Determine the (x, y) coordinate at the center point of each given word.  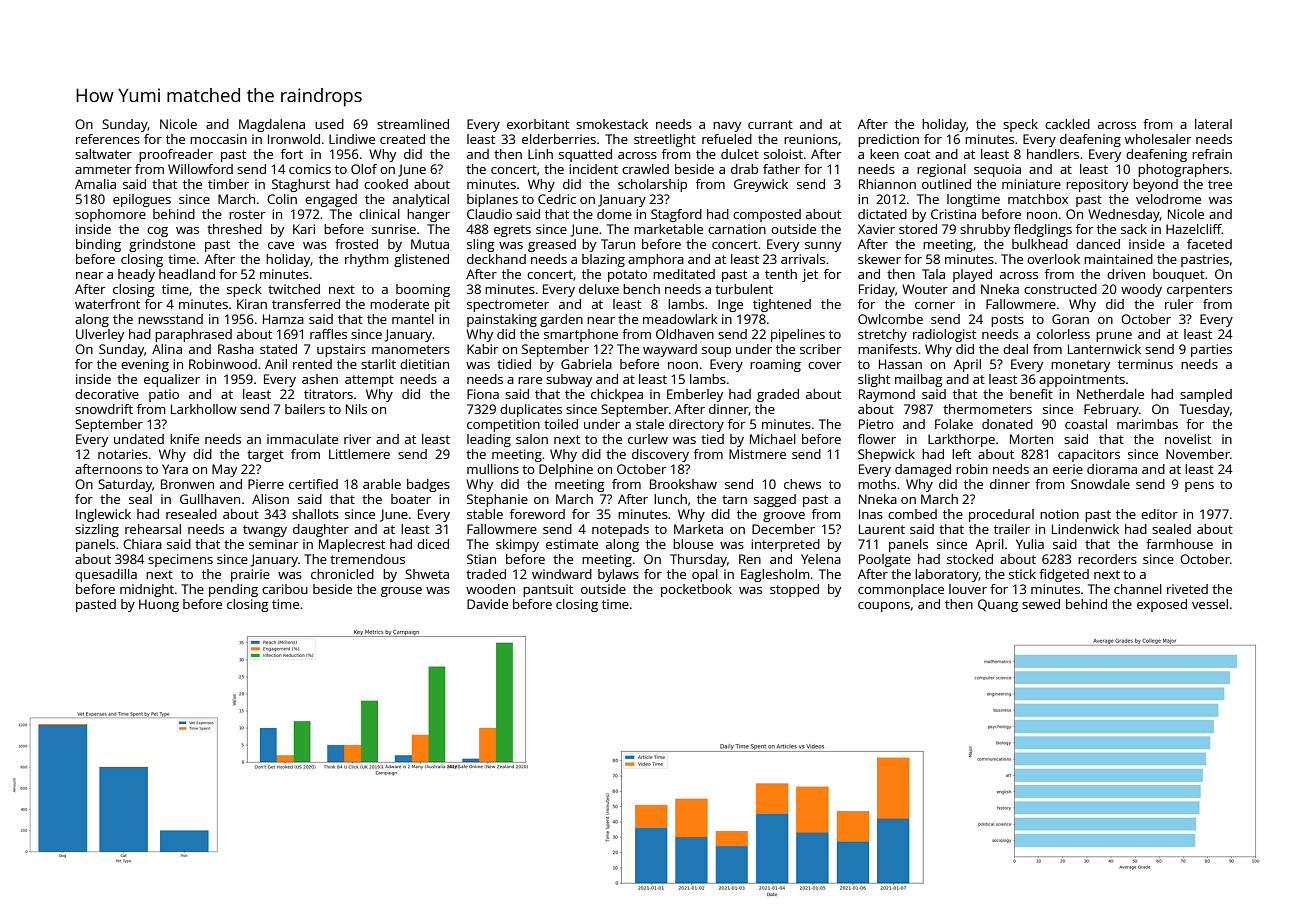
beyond (1155, 185)
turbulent (744, 289)
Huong (159, 605)
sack (1134, 229)
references (108, 139)
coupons (884, 607)
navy (727, 127)
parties (1211, 350)
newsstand (170, 319)
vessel (1210, 604)
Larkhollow (204, 409)
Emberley (695, 395)
